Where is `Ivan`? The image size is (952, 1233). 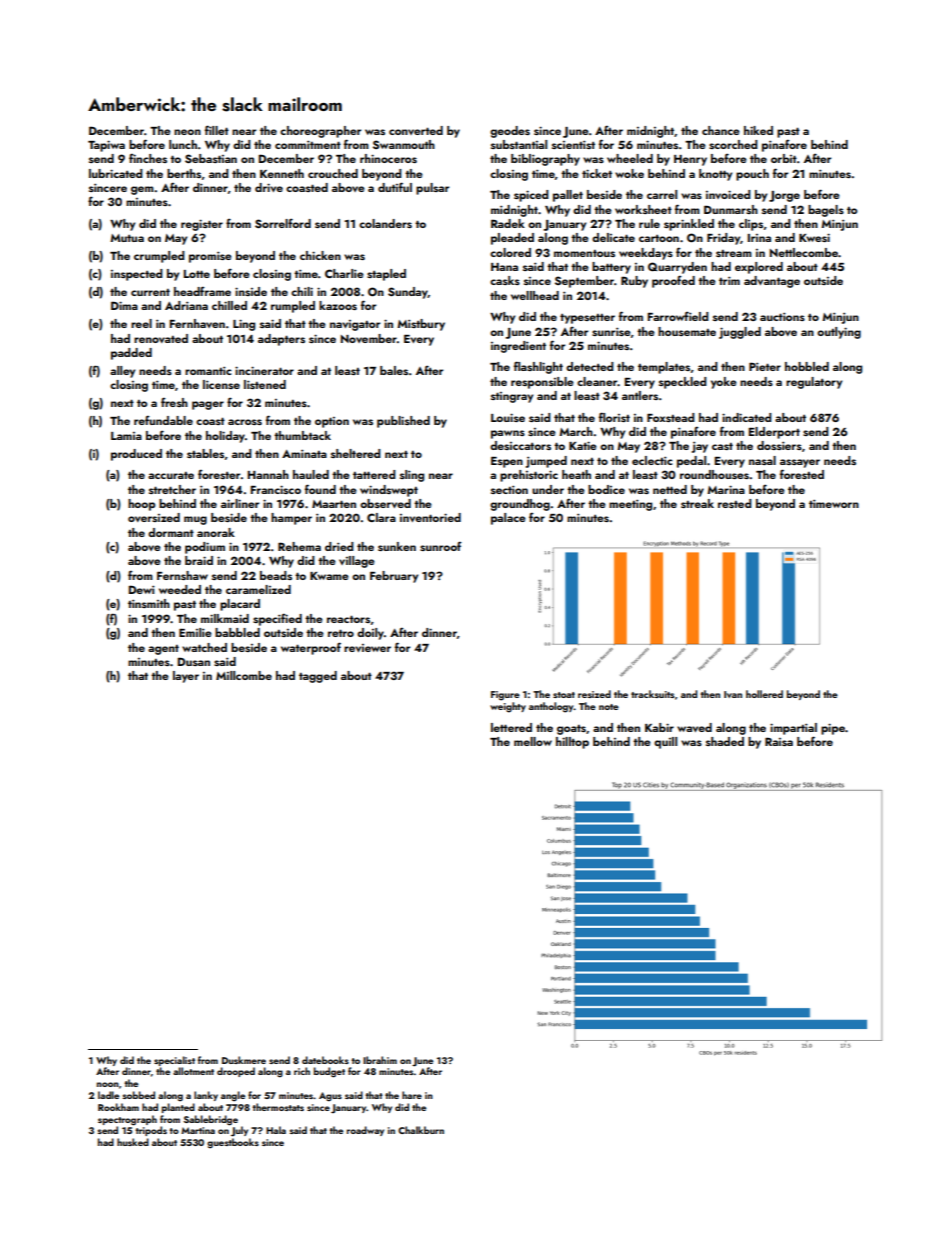
Ivan is located at coordinates (733, 694).
